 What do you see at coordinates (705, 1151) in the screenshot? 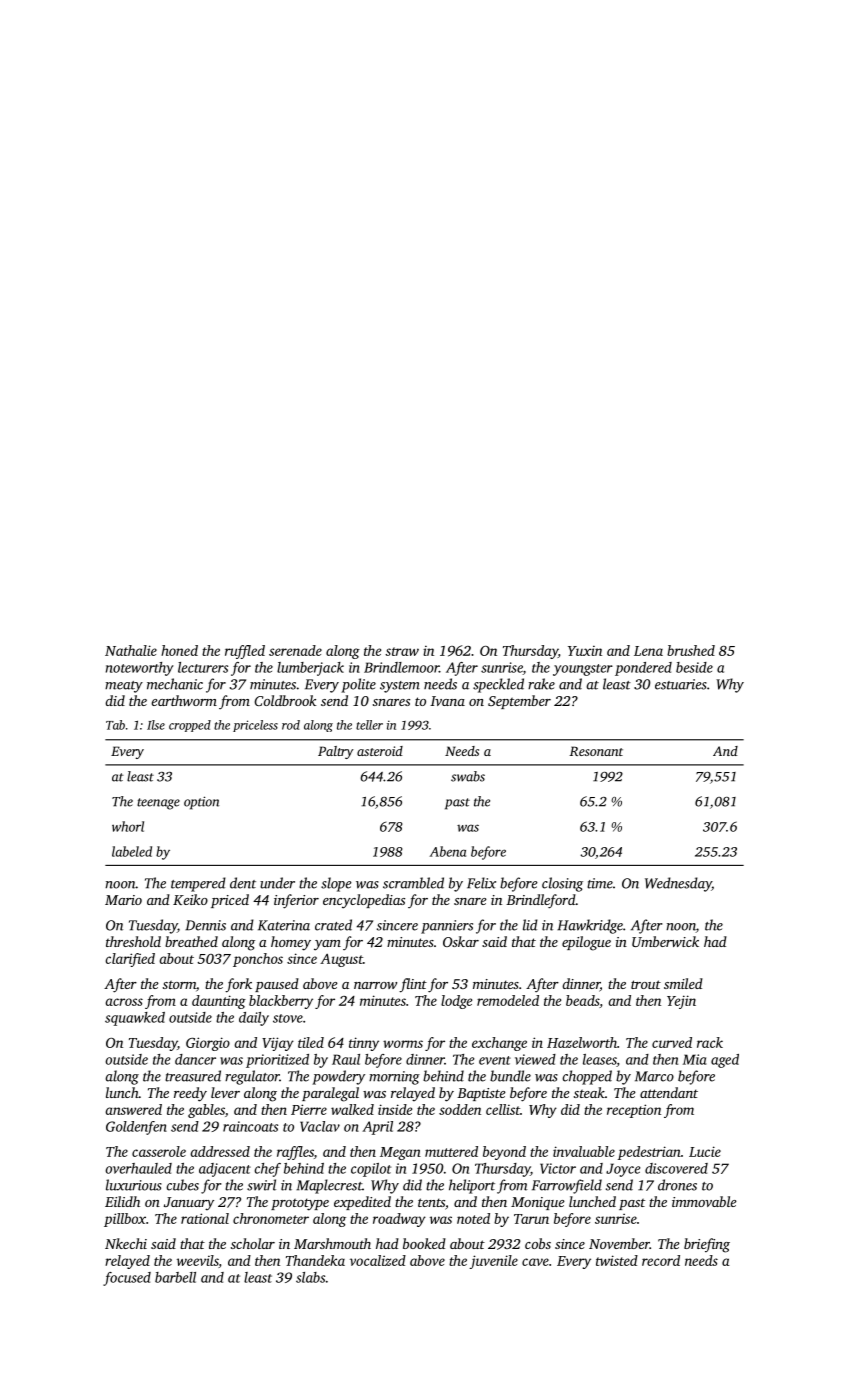
I see `Lucie` at bounding box center [705, 1151].
